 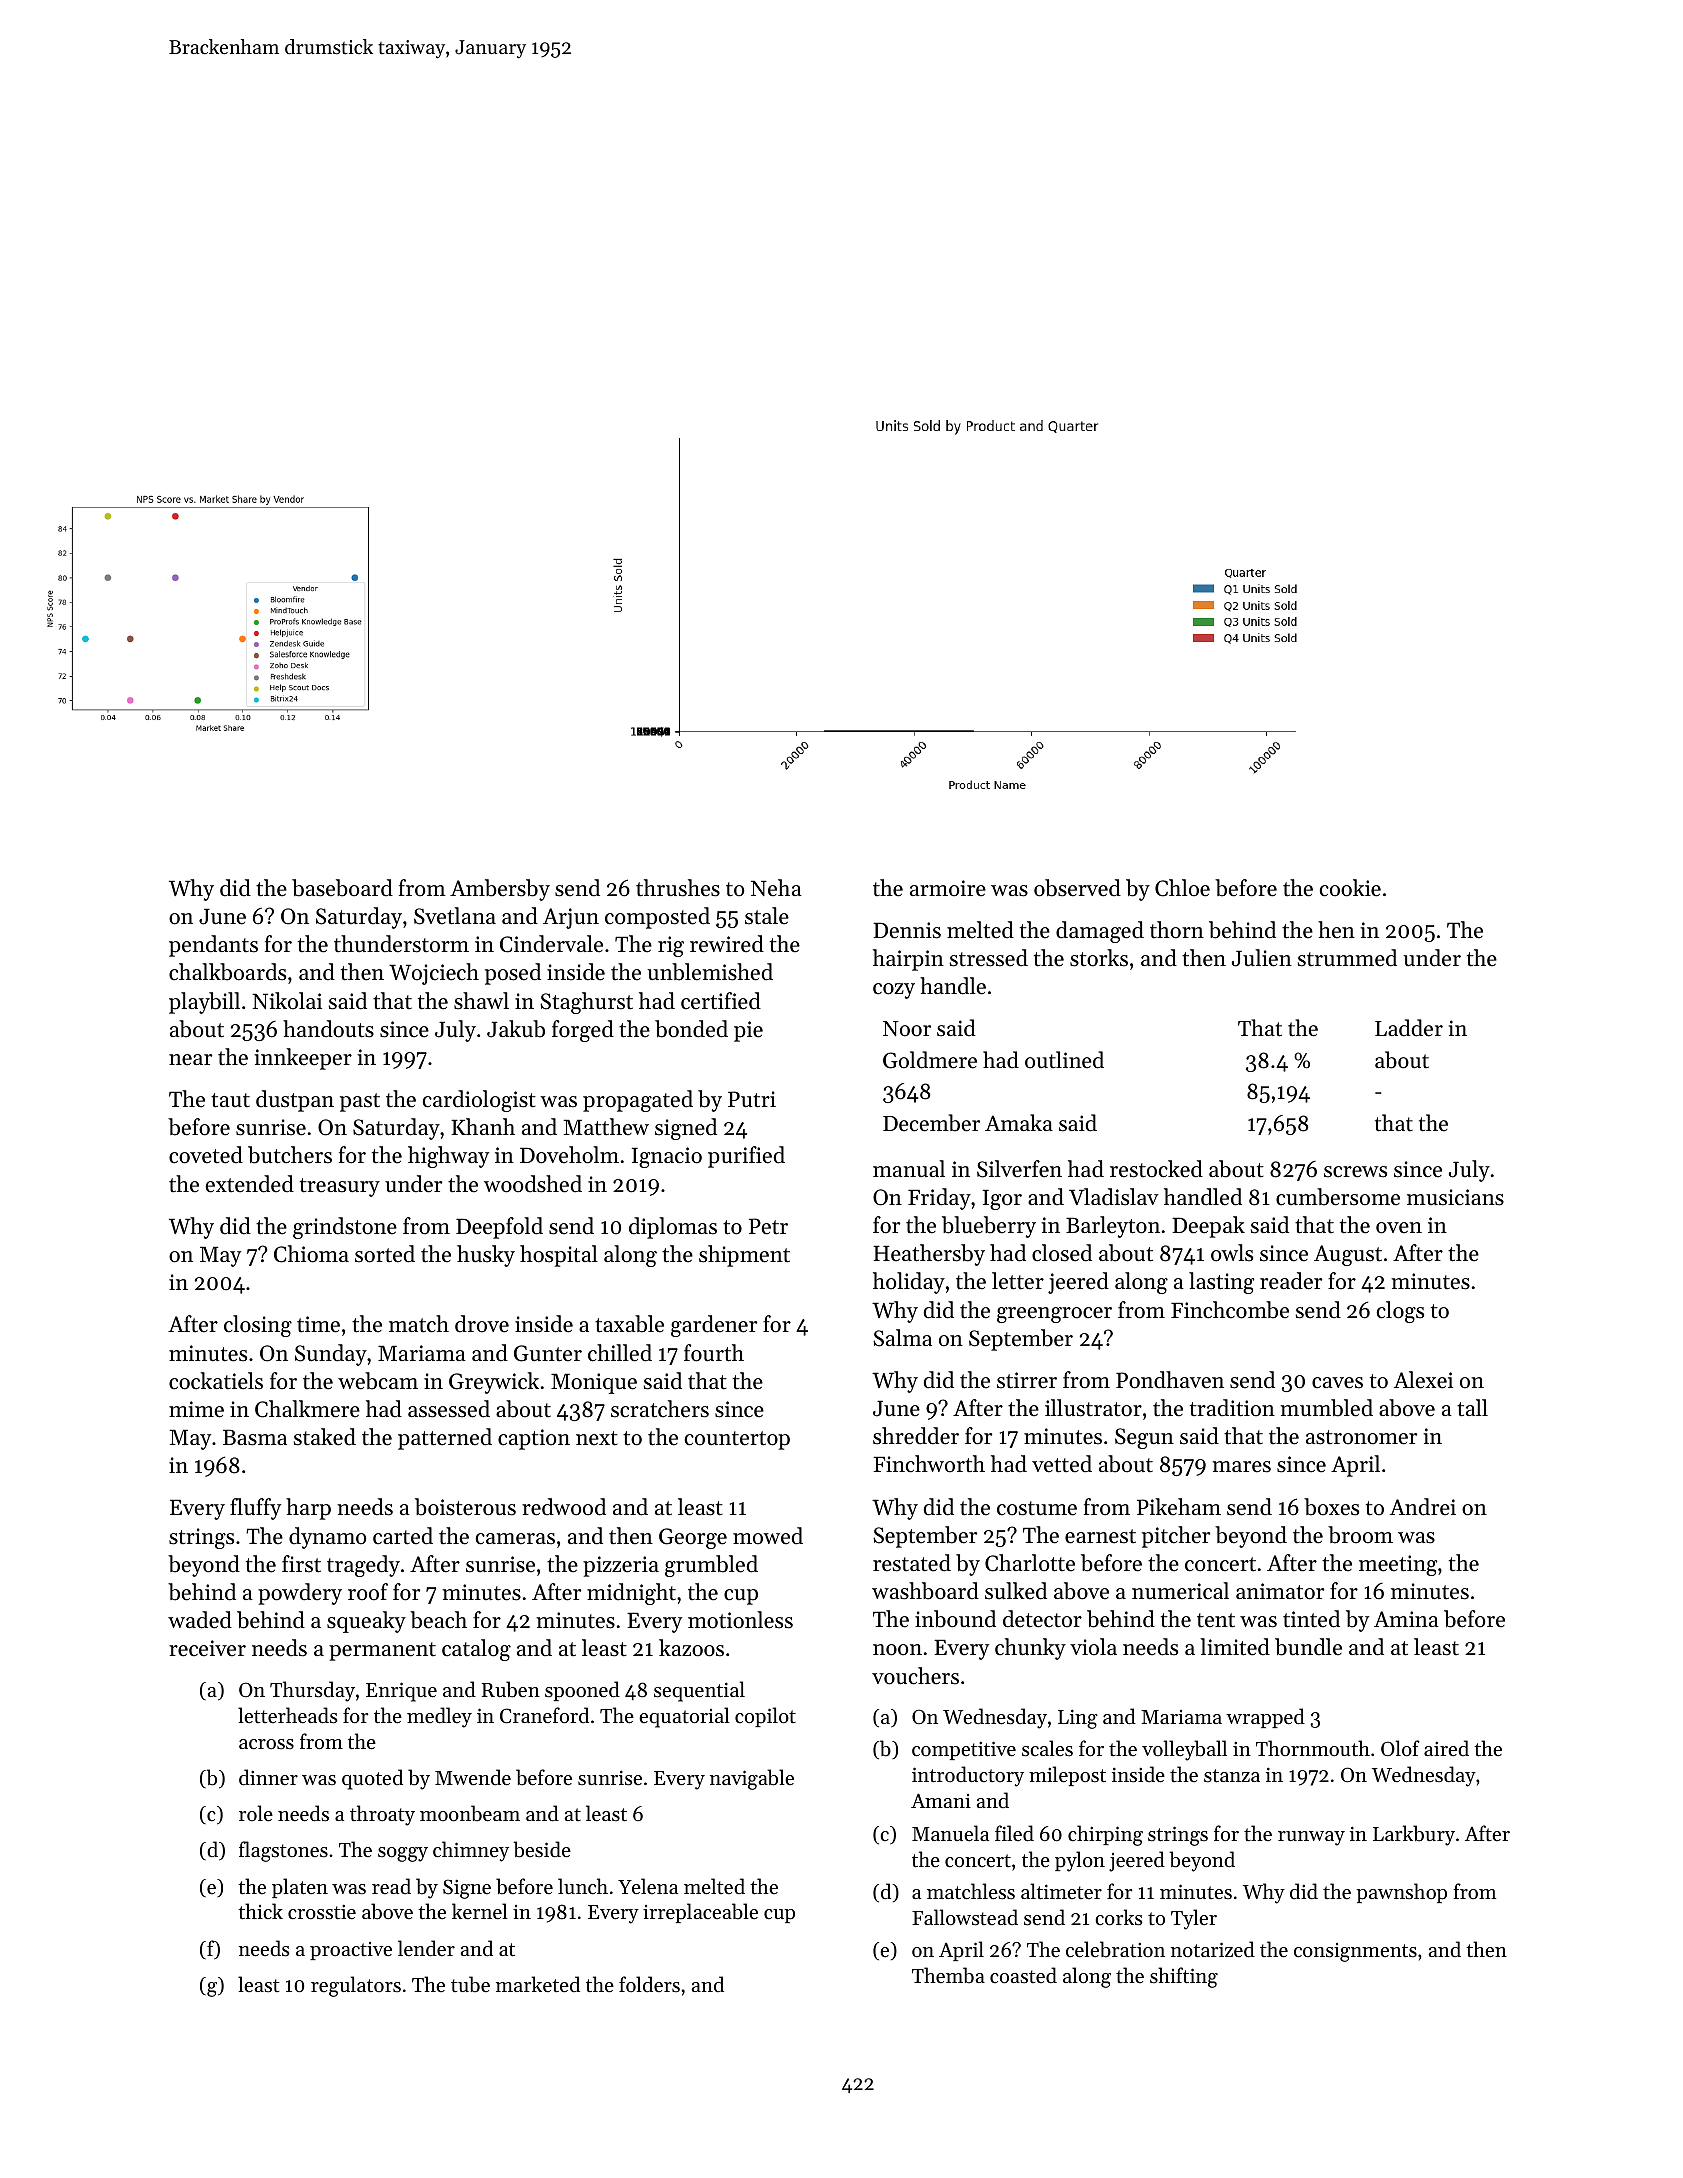 I want to click on hairpin, so click(x=908, y=960).
